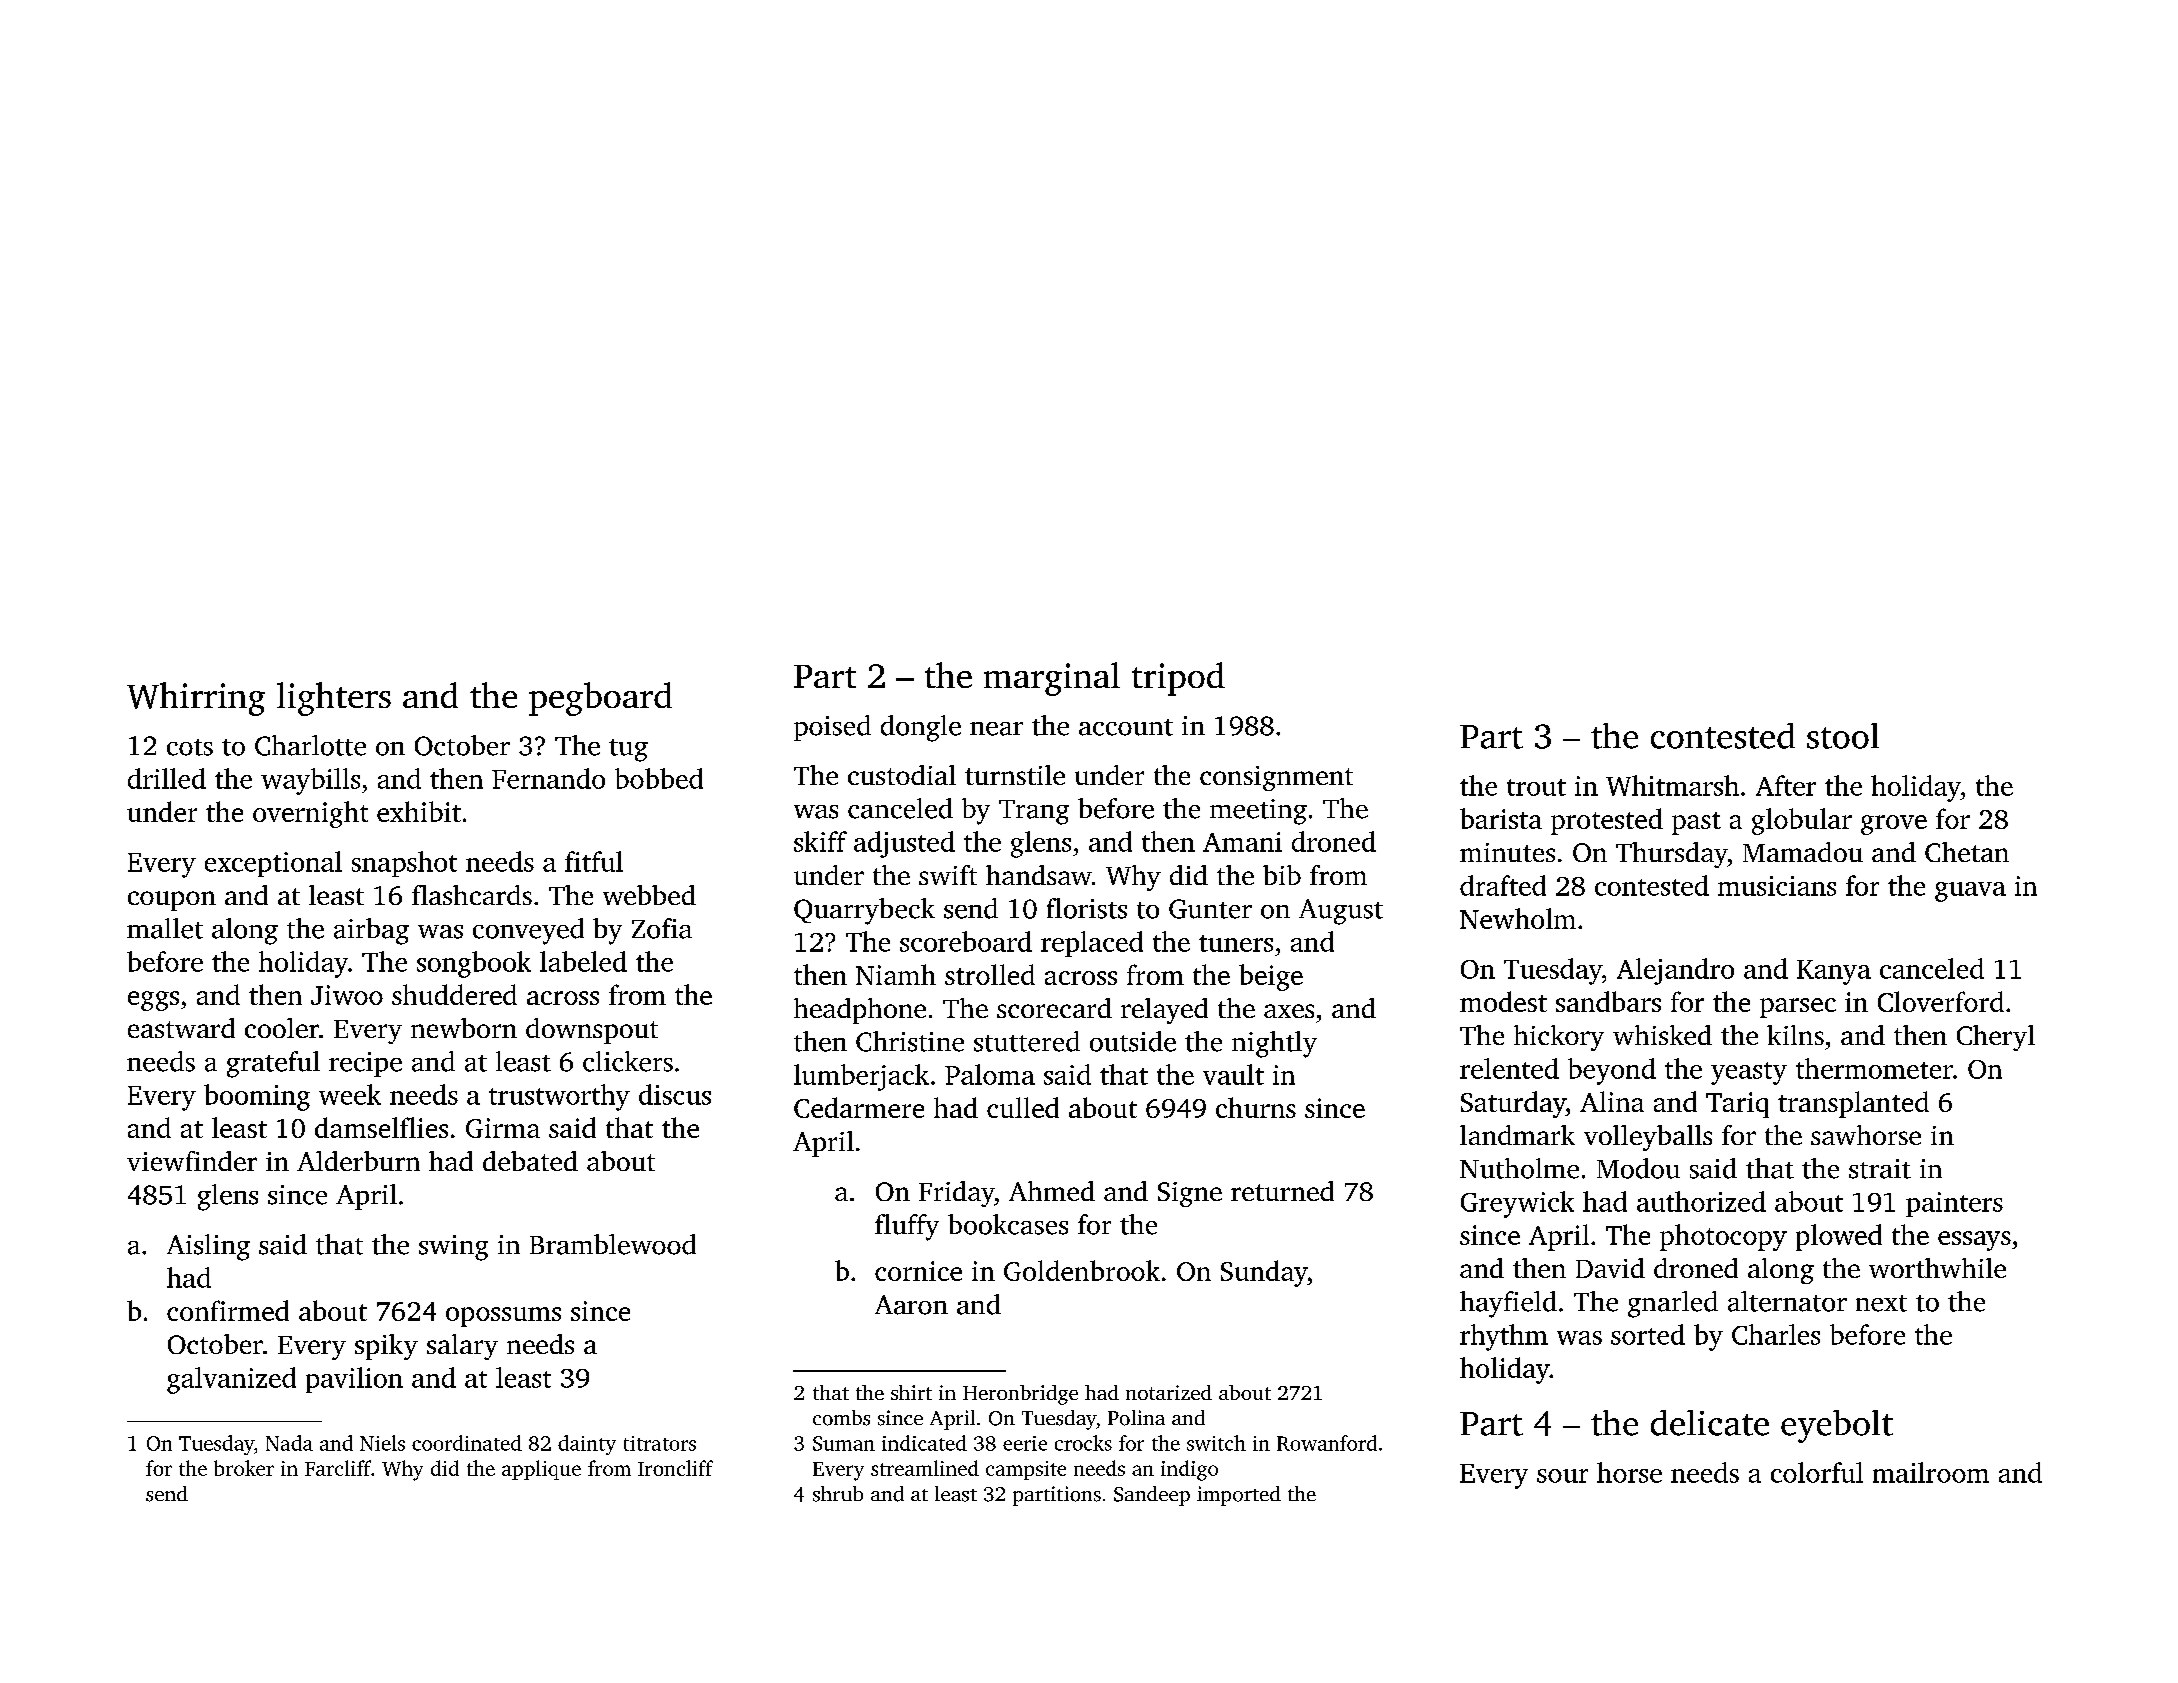 Image resolution: width=2178 pixels, height=1683 pixels. What do you see at coordinates (1052, 679) in the screenshot?
I see `marginal` at bounding box center [1052, 679].
